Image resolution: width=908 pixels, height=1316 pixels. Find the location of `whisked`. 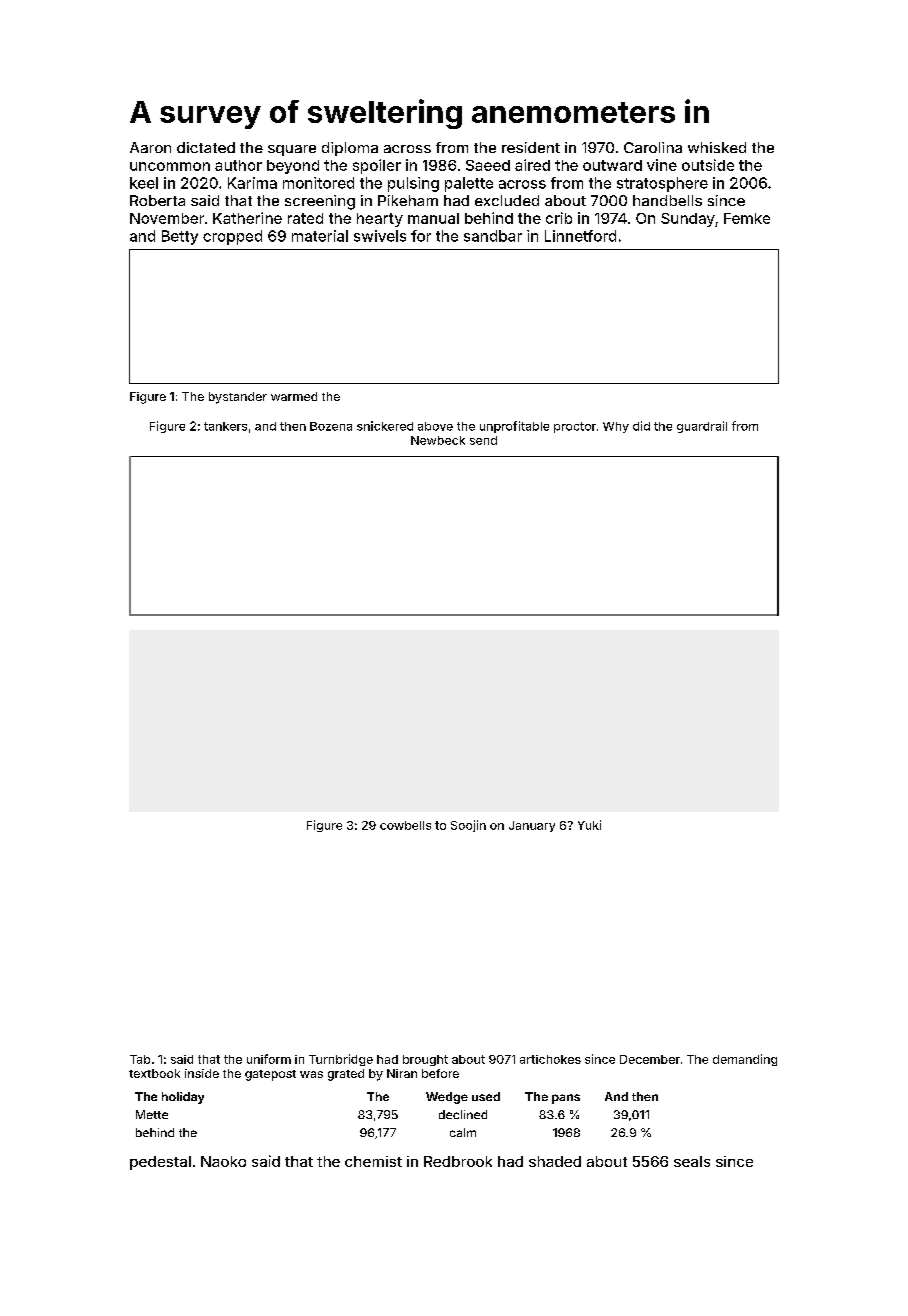

whisked is located at coordinates (717, 147).
